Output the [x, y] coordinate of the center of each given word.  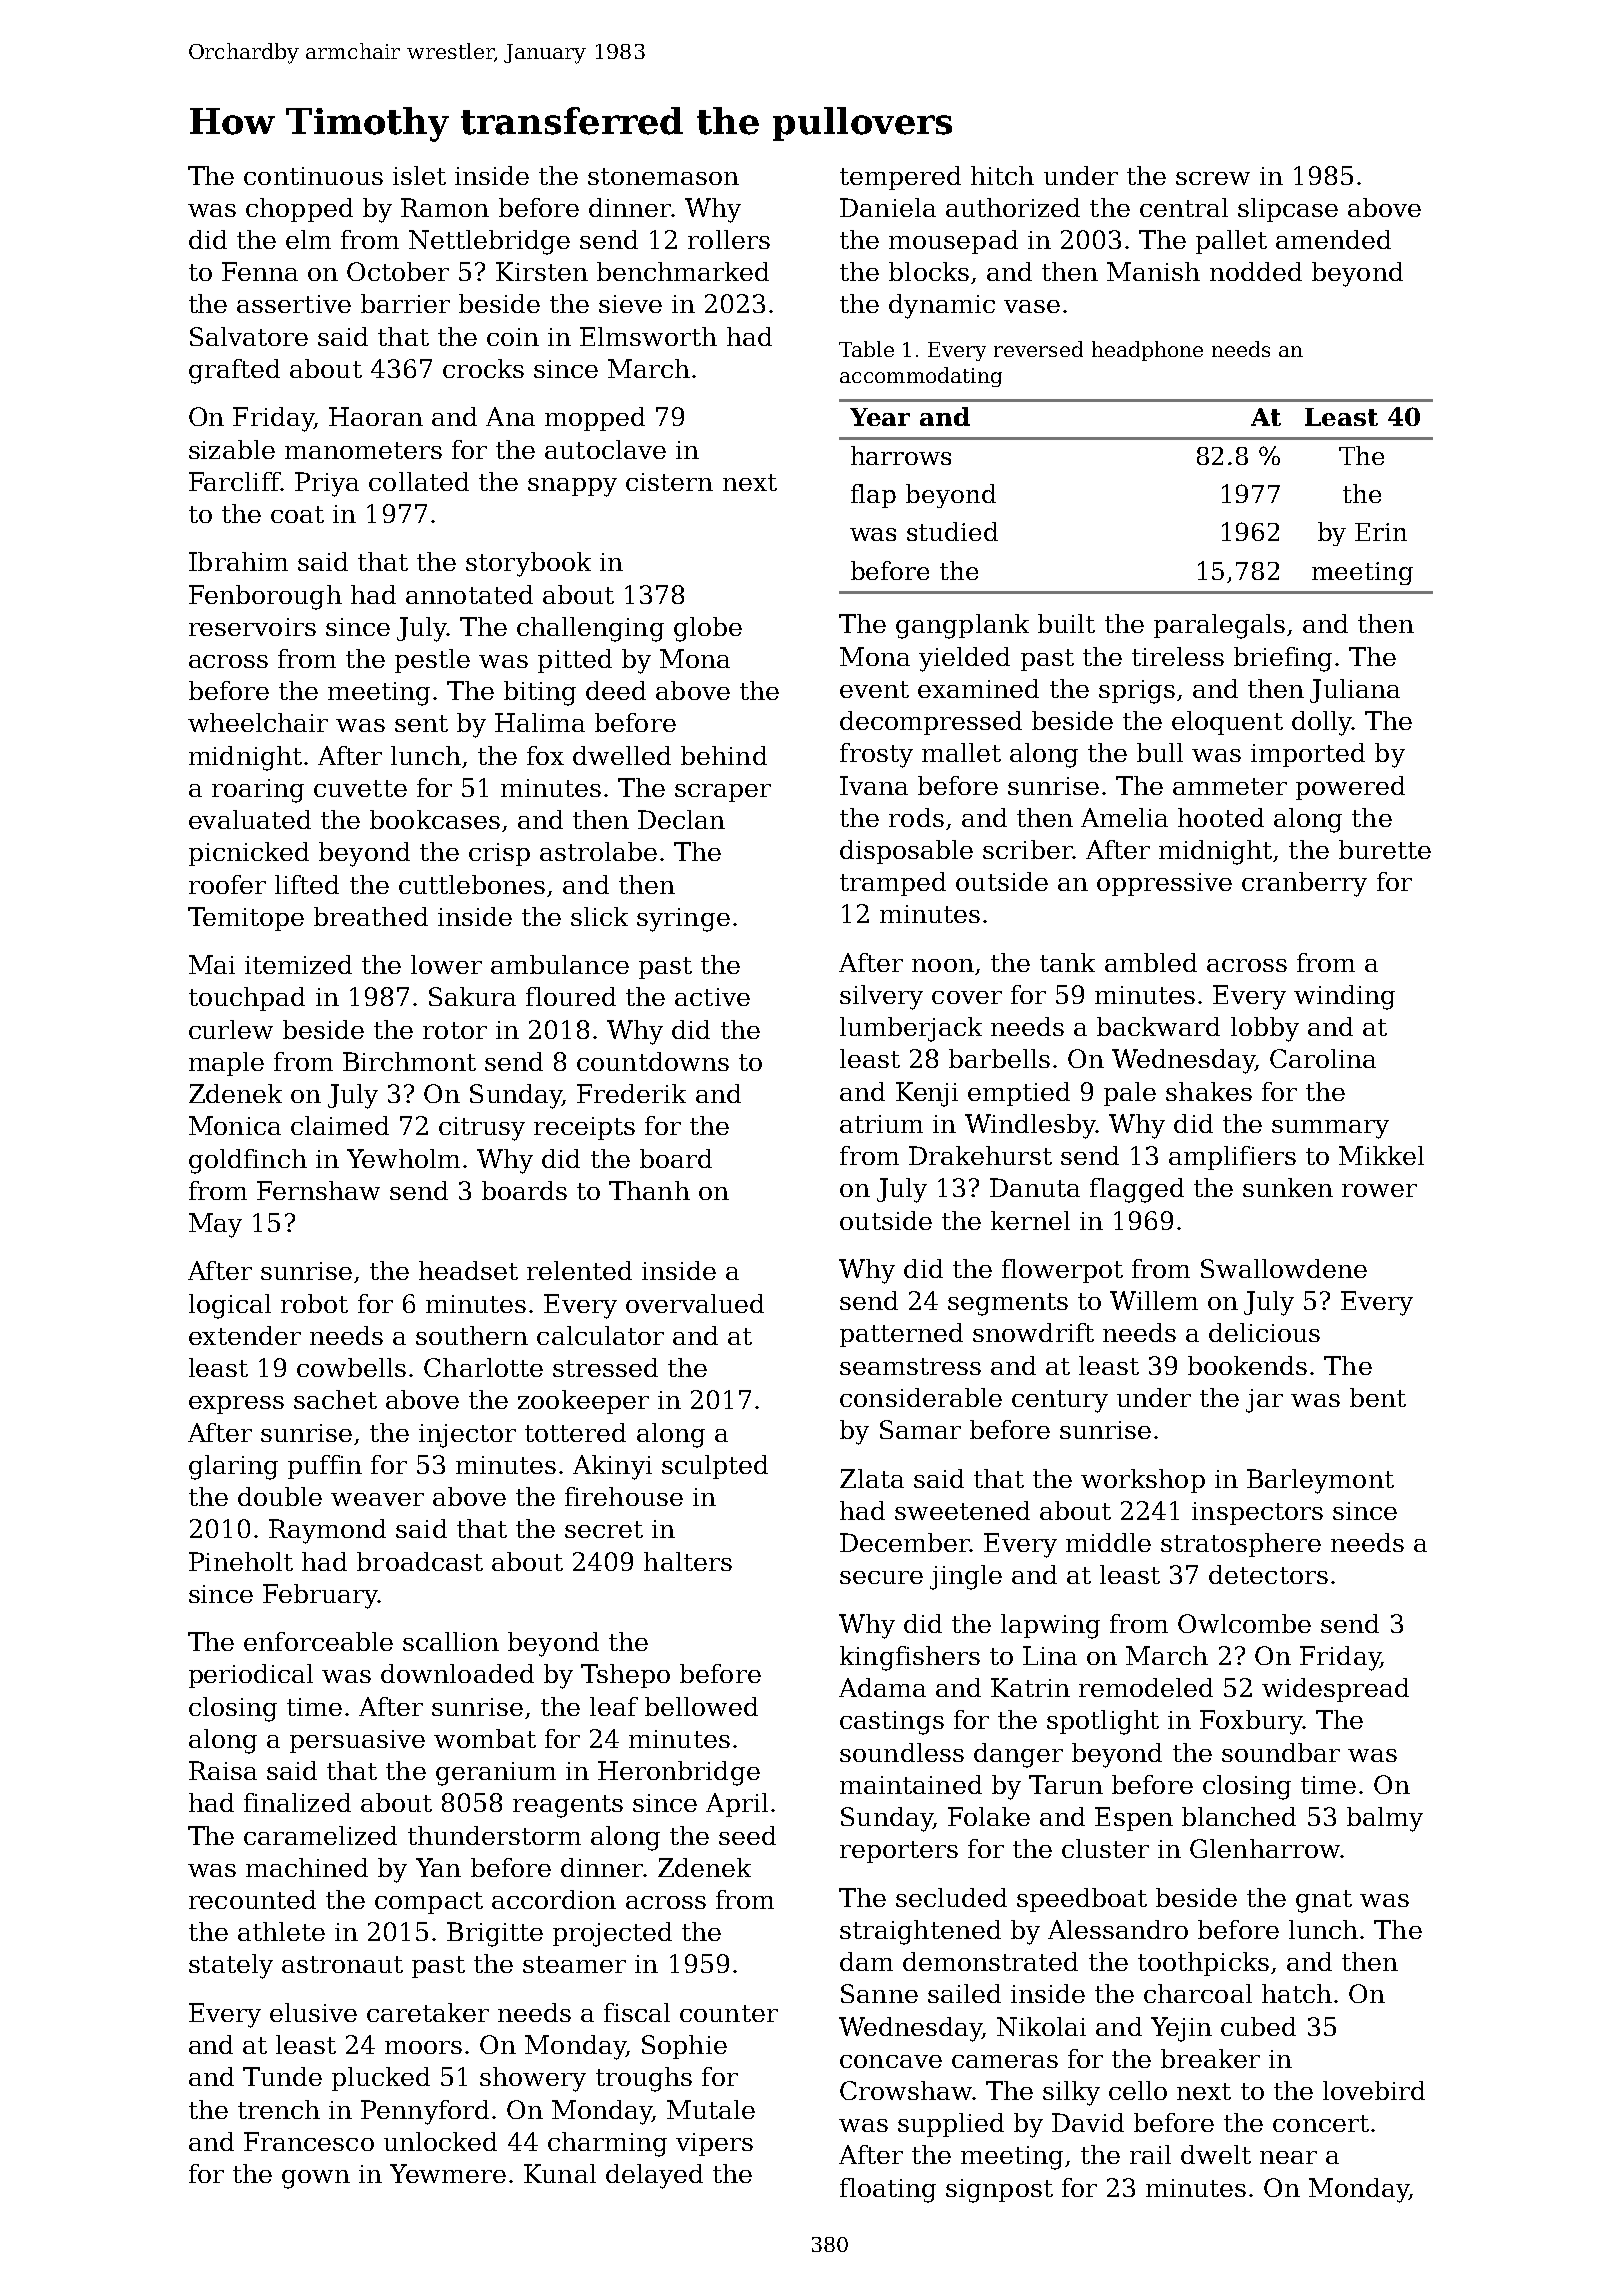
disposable [906, 852]
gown [316, 2179]
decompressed [931, 723]
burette [1385, 849]
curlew [231, 1029]
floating [888, 2190]
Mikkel [1381, 1155]
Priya [327, 484]
